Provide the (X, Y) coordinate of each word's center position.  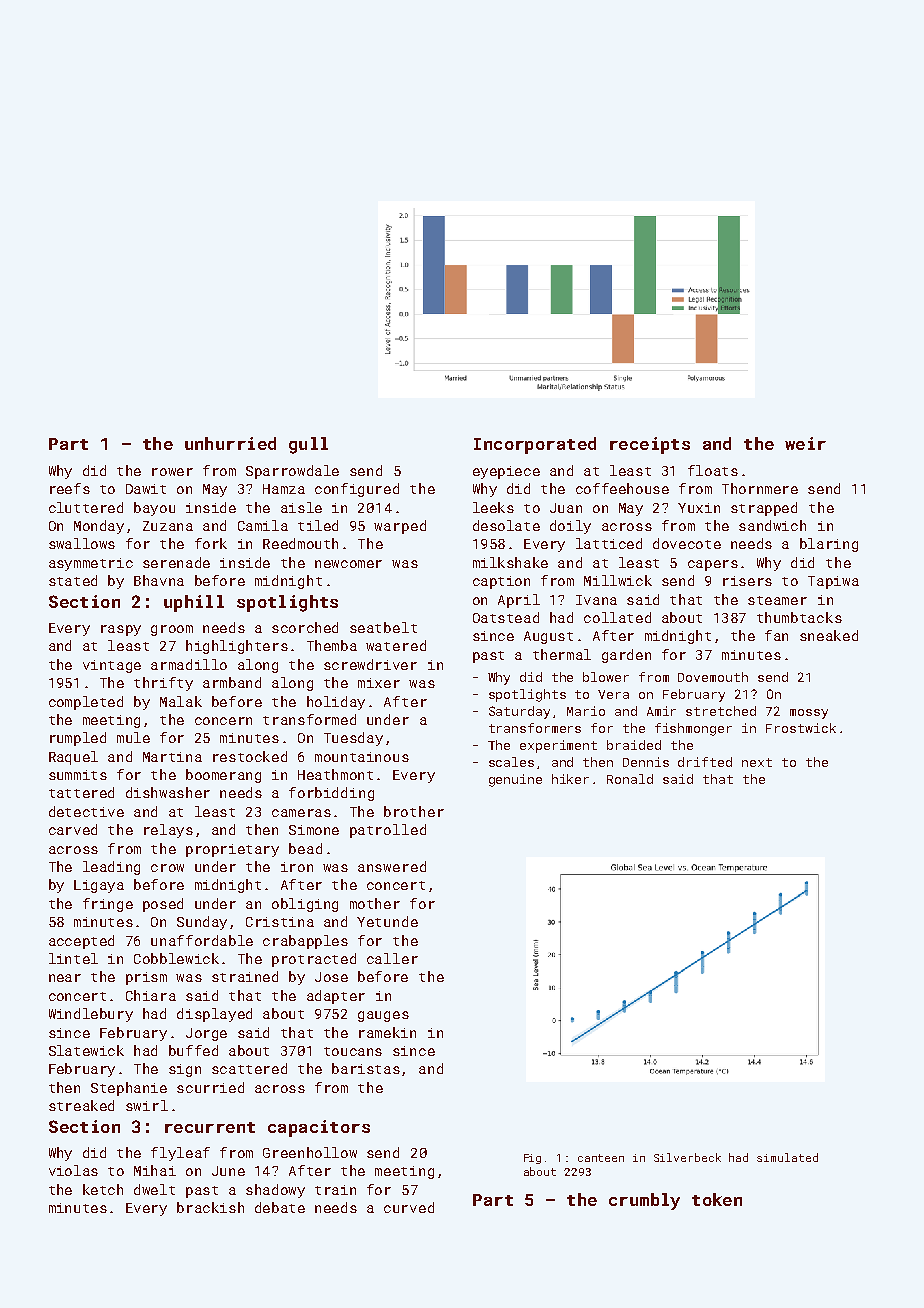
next (757, 762)
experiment (558, 746)
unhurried (230, 443)
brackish (210, 1207)
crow (167, 868)
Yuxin (699, 508)
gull (308, 445)
